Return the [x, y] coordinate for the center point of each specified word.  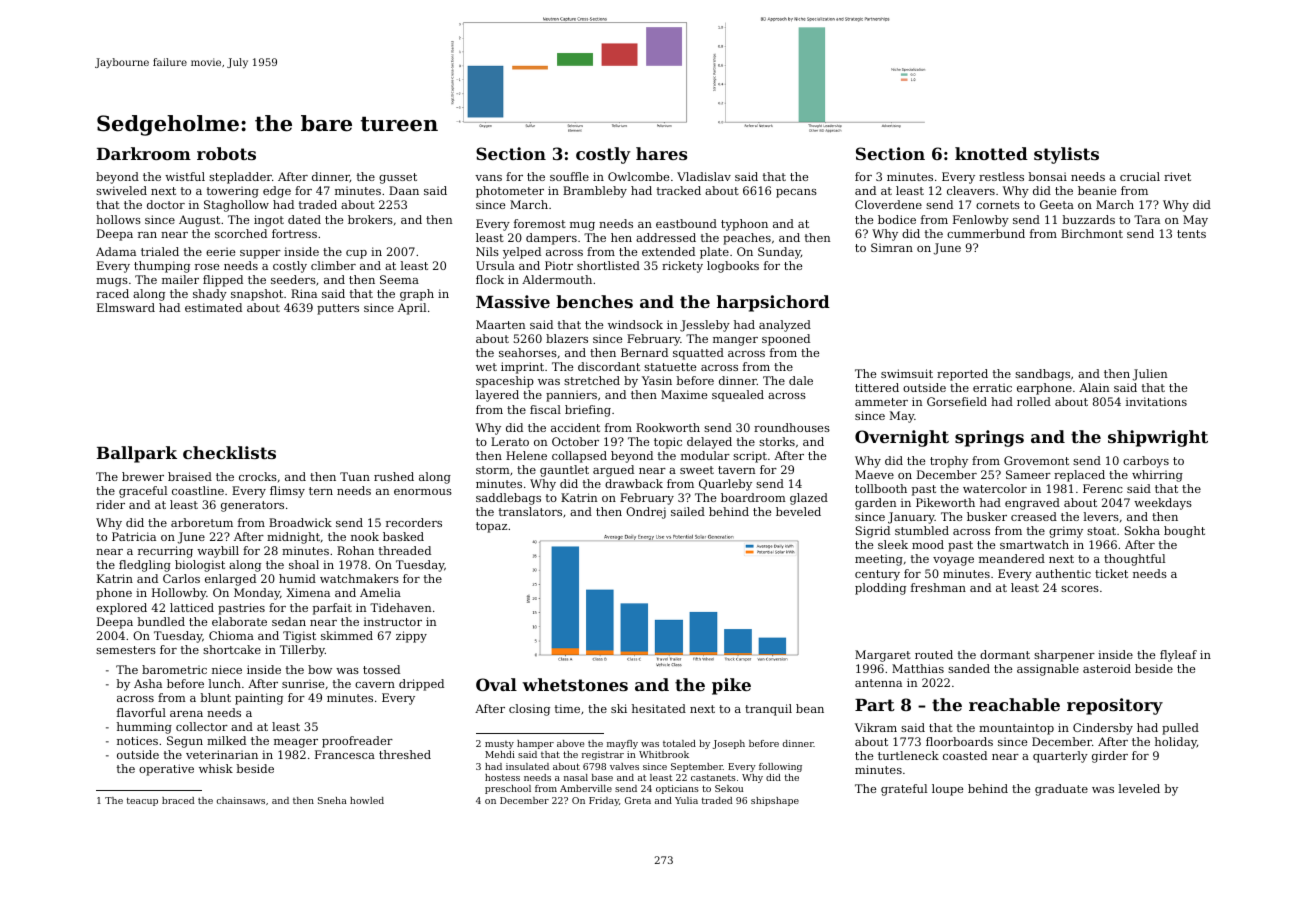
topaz [491, 527]
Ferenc [1103, 488]
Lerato [510, 441]
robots [226, 153]
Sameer [1028, 474]
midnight [293, 538]
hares [661, 153]
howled [367, 800]
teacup [142, 801]
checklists [229, 452]
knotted [991, 153]
